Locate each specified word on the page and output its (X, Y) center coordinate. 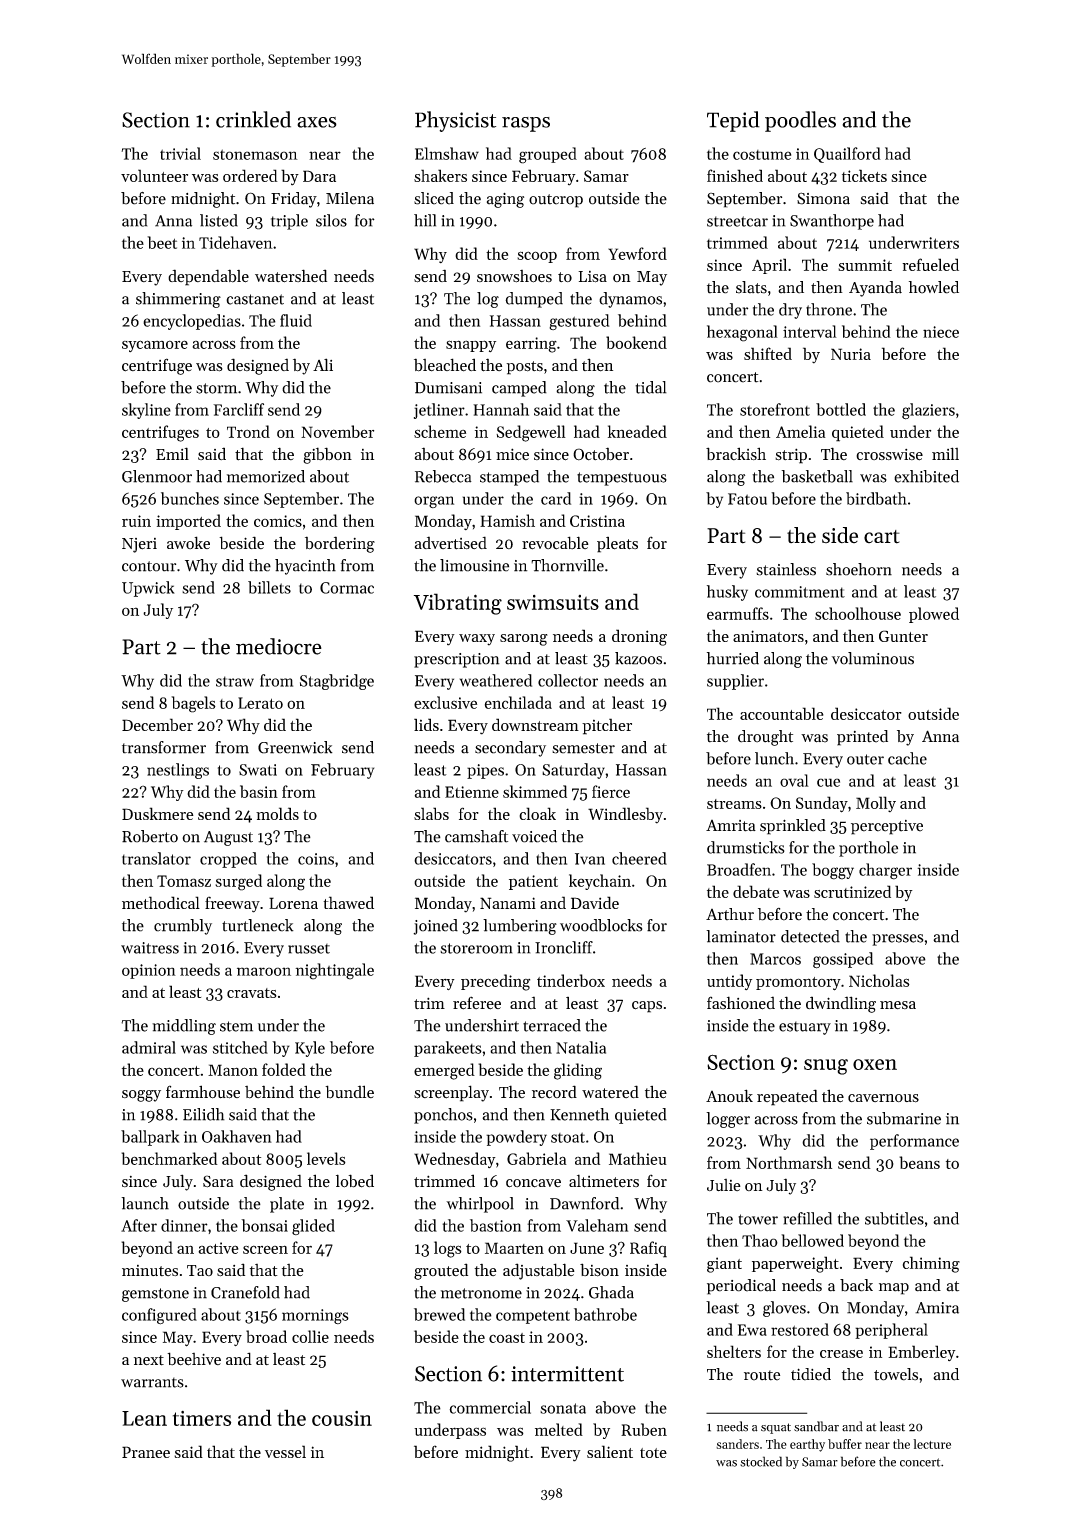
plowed (934, 615)
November (337, 431)
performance (914, 1142)
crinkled (253, 119)
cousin (342, 1418)
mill (945, 453)
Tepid (733, 121)
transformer (164, 747)
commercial (490, 1407)
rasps (526, 124)
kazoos (638, 658)
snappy (471, 346)
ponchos (443, 1116)
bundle (349, 1092)
